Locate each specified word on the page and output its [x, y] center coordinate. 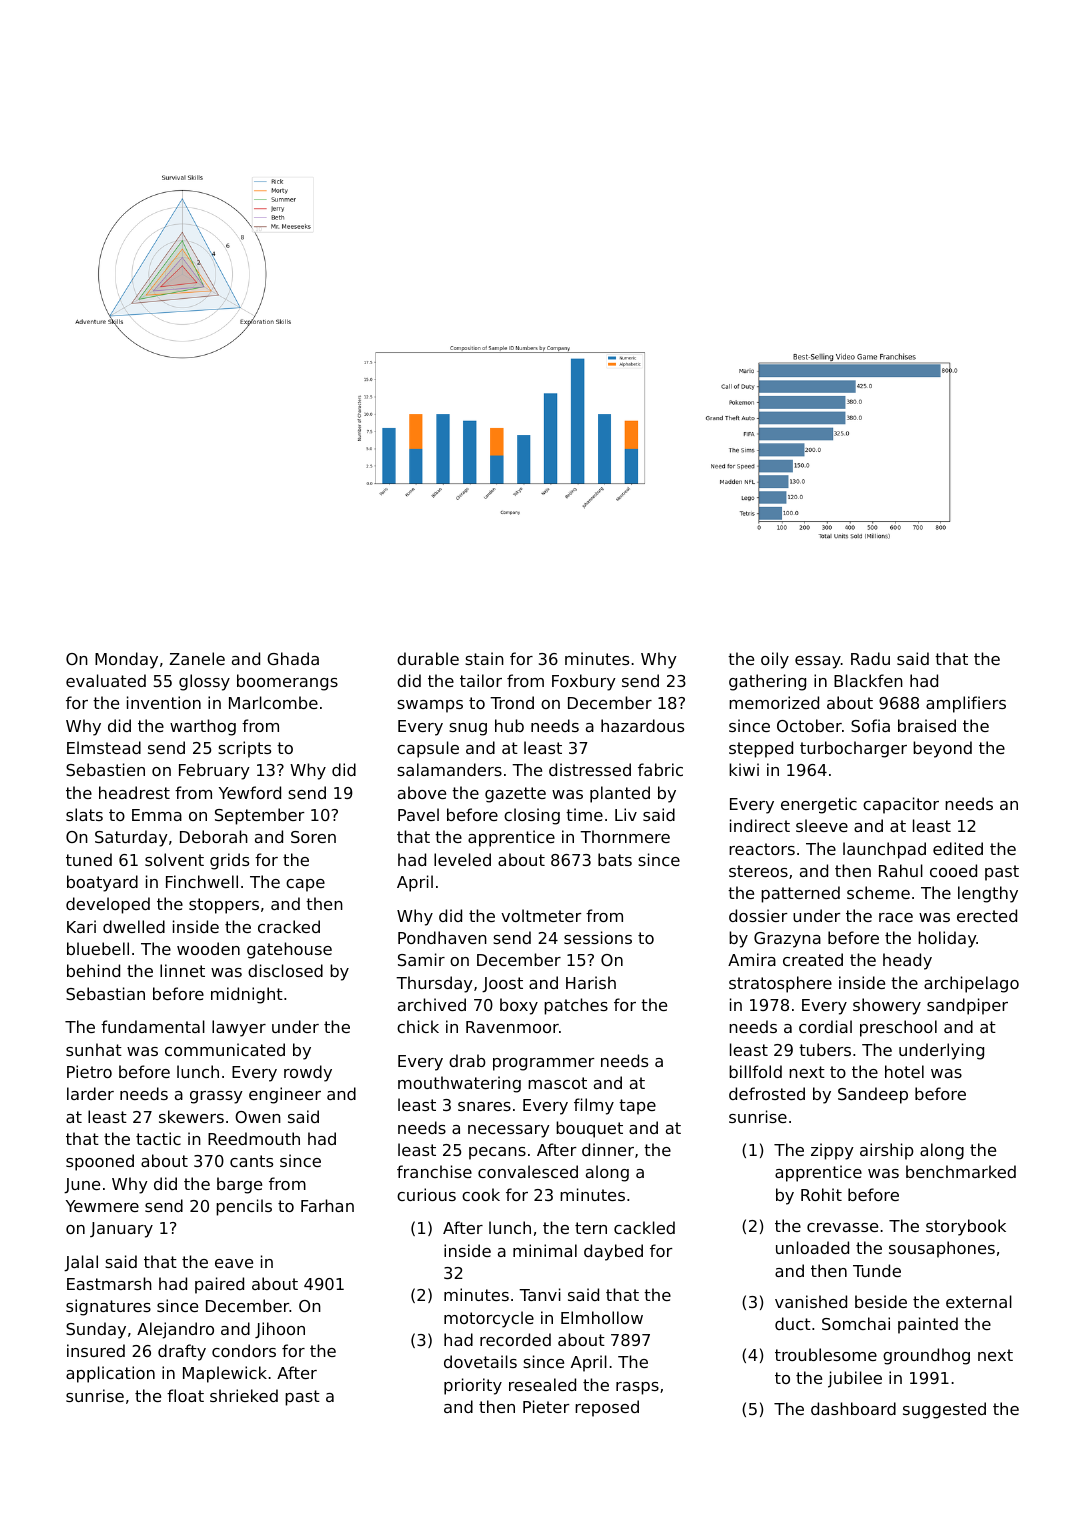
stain [484, 658]
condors [244, 1350]
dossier [758, 915]
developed [108, 905]
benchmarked [961, 1171]
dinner [608, 1149]
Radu [870, 658]
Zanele [197, 658]
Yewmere [102, 1206]
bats [615, 859]
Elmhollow [602, 1317]
